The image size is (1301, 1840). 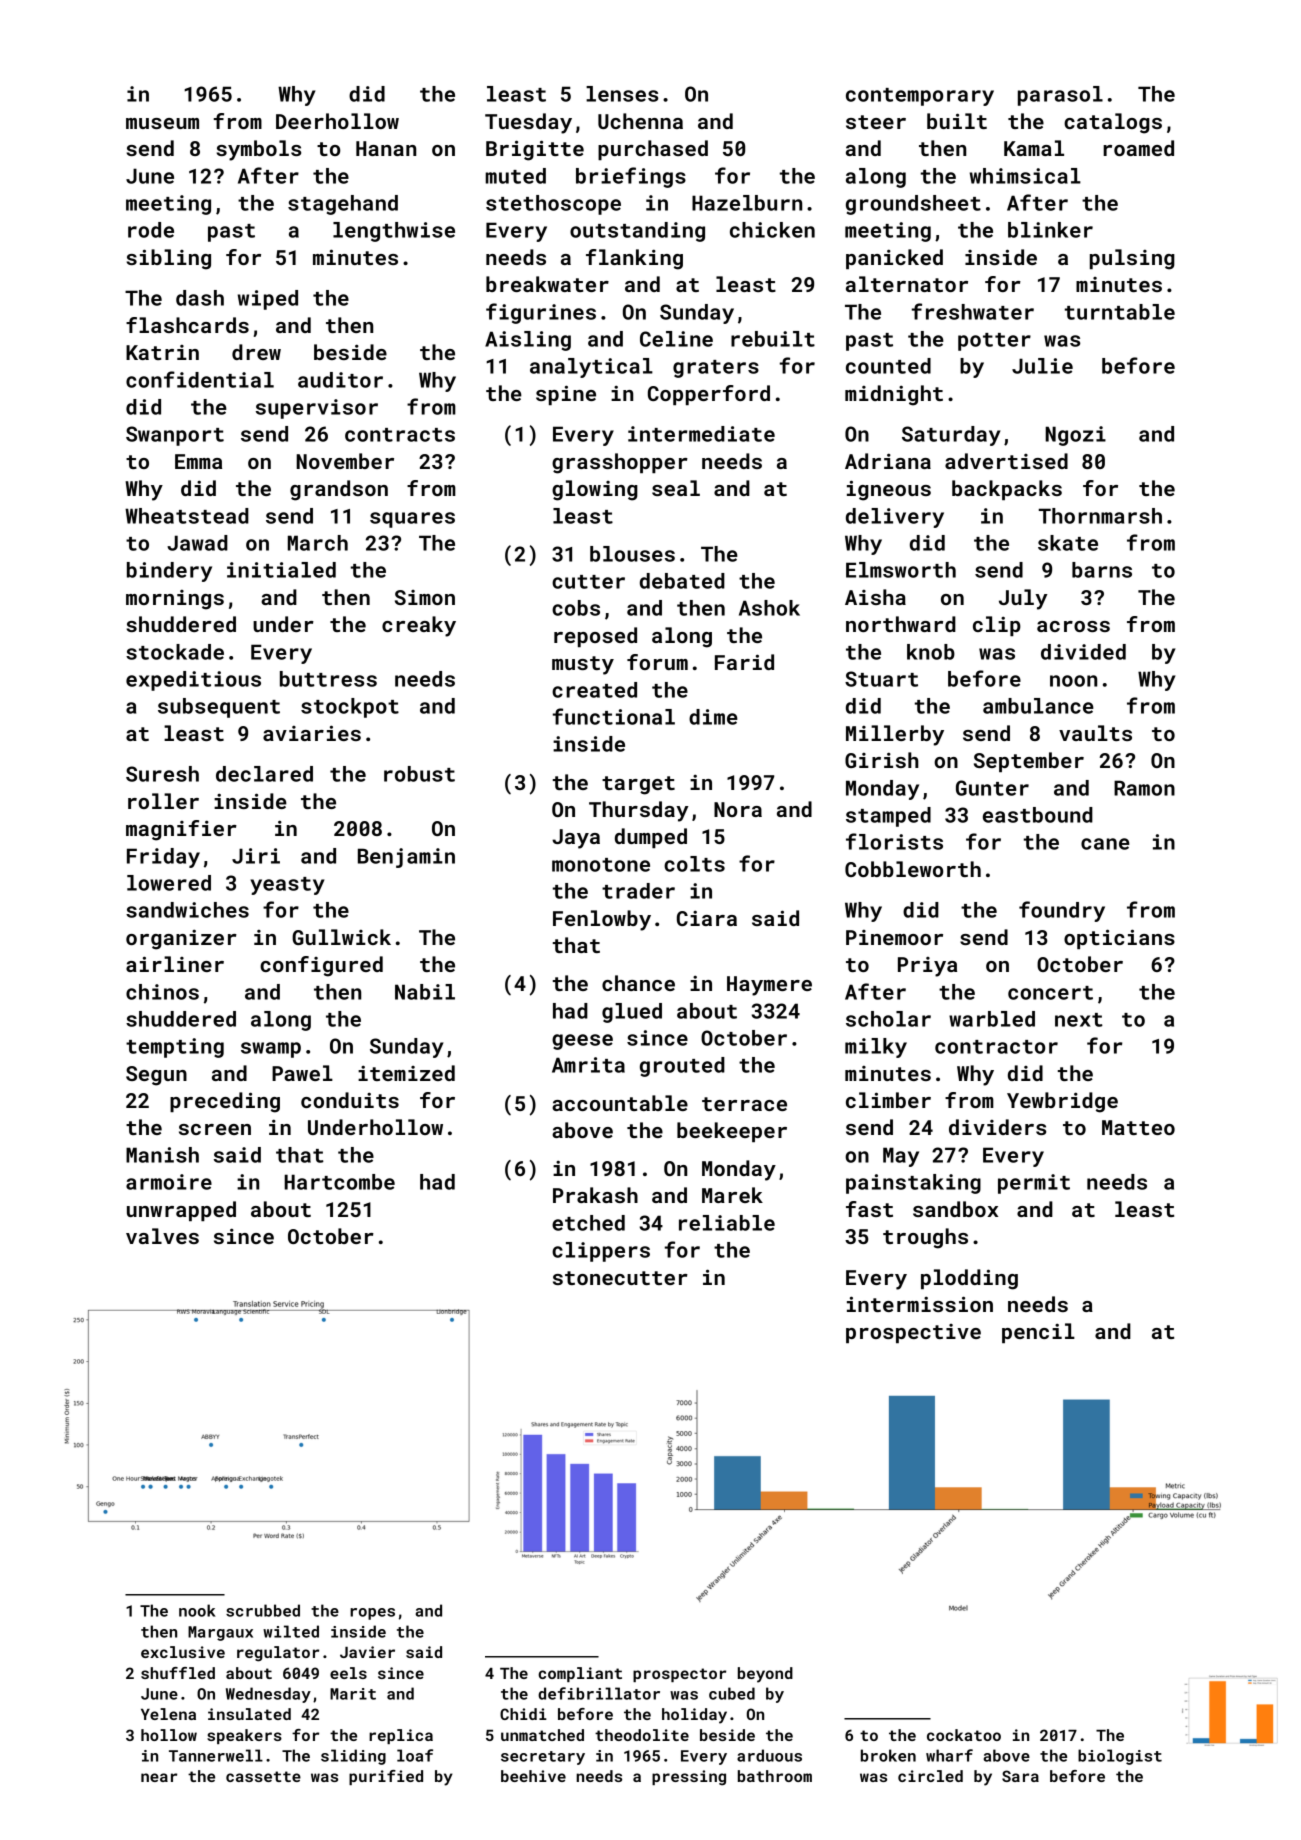 What do you see at coordinates (1060, 96) in the screenshot?
I see `parasol` at bounding box center [1060, 96].
